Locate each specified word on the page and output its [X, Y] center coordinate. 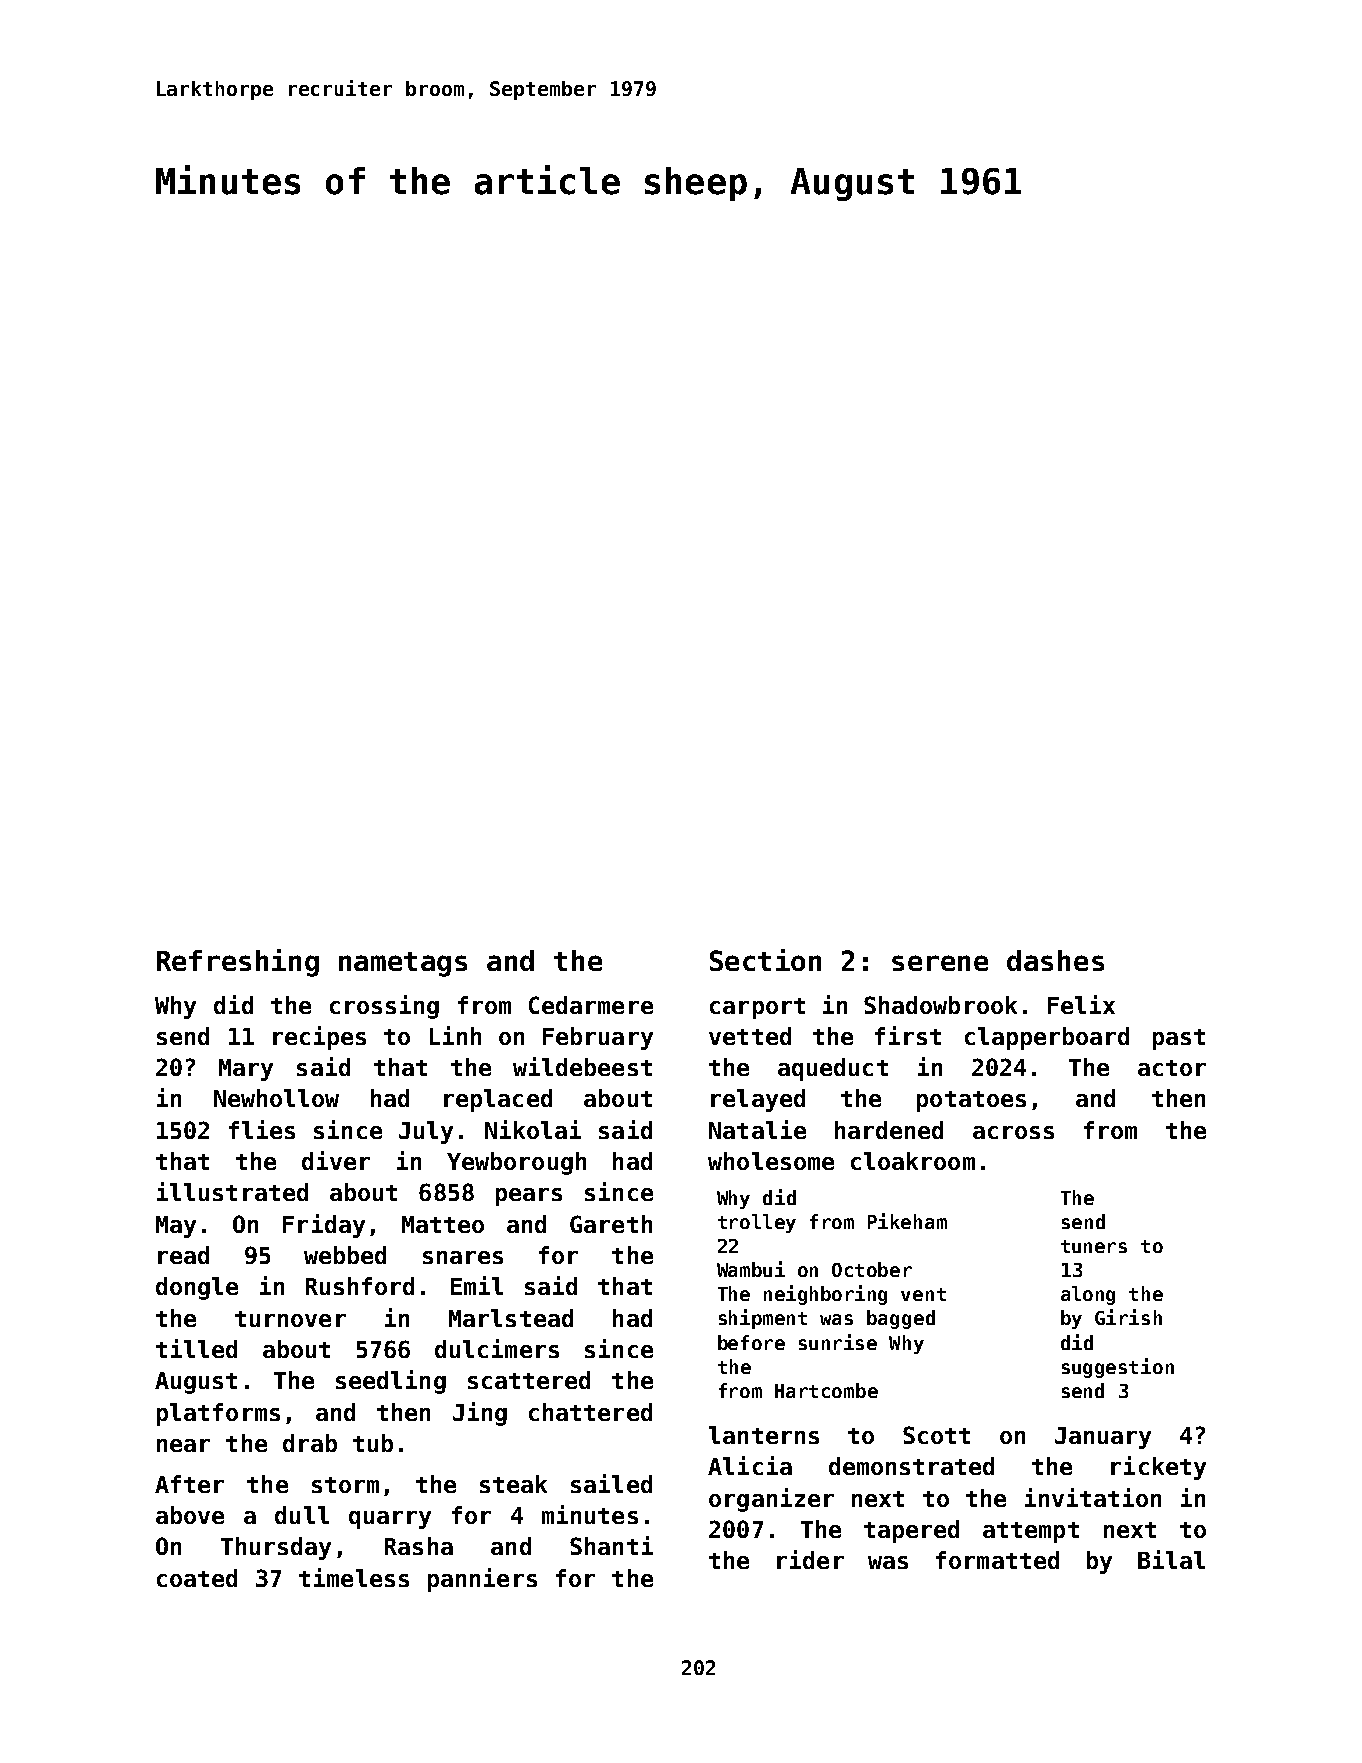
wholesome [771, 1161]
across [1013, 1132]
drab [310, 1443]
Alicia [750, 1465]
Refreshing [238, 963]
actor [1172, 1068]
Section [765, 960]
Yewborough [516, 1163]
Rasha [419, 1546]
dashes [1055, 960]
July [426, 1132]
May [176, 1227]
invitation [1093, 1497]
